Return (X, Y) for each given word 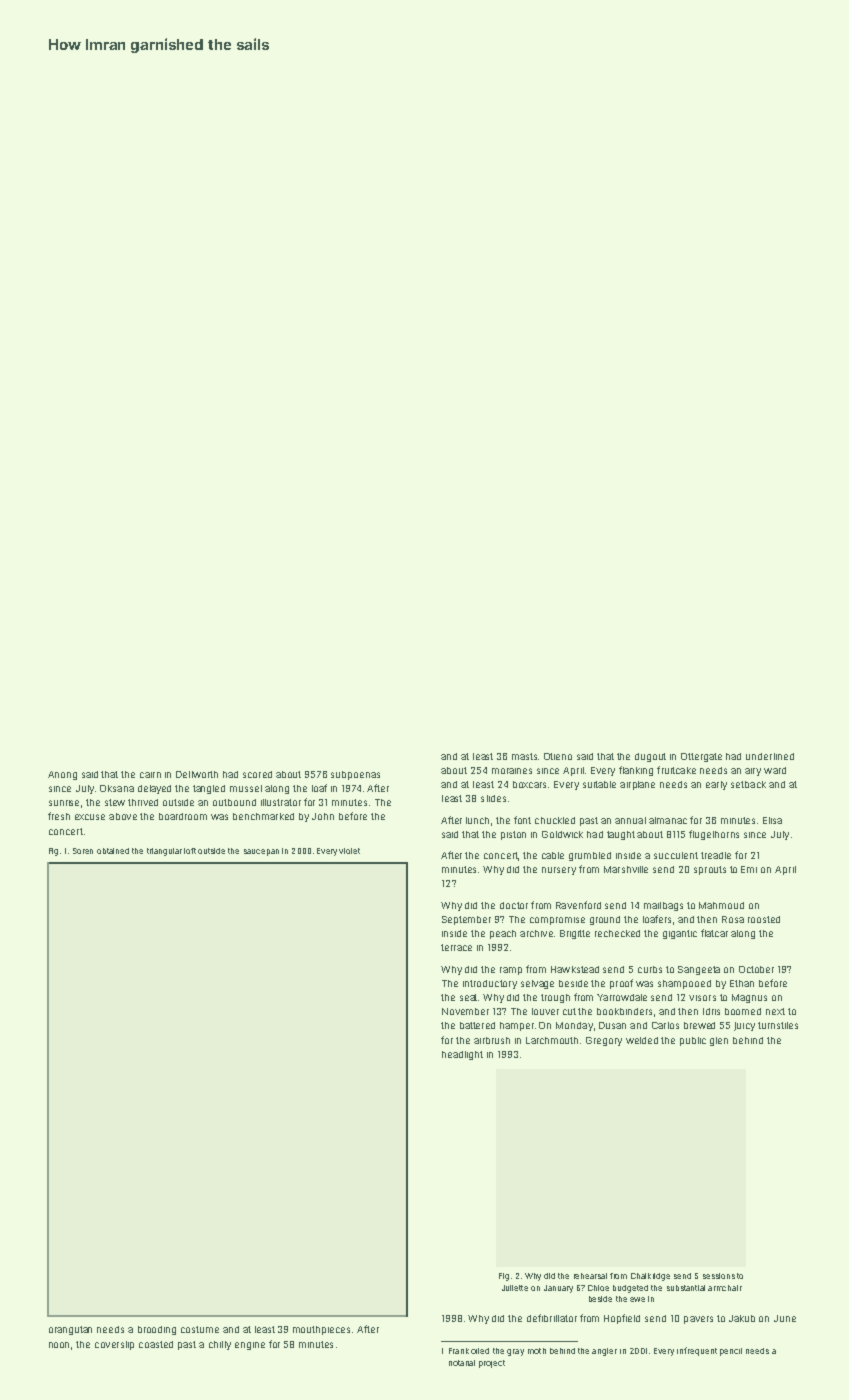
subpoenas (355, 775)
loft (190, 851)
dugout (650, 757)
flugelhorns (714, 835)
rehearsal (590, 1276)
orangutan (70, 1330)
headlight (462, 1055)
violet (349, 851)
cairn (150, 775)
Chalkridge (650, 1277)
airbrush (492, 1040)
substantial (686, 1288)
